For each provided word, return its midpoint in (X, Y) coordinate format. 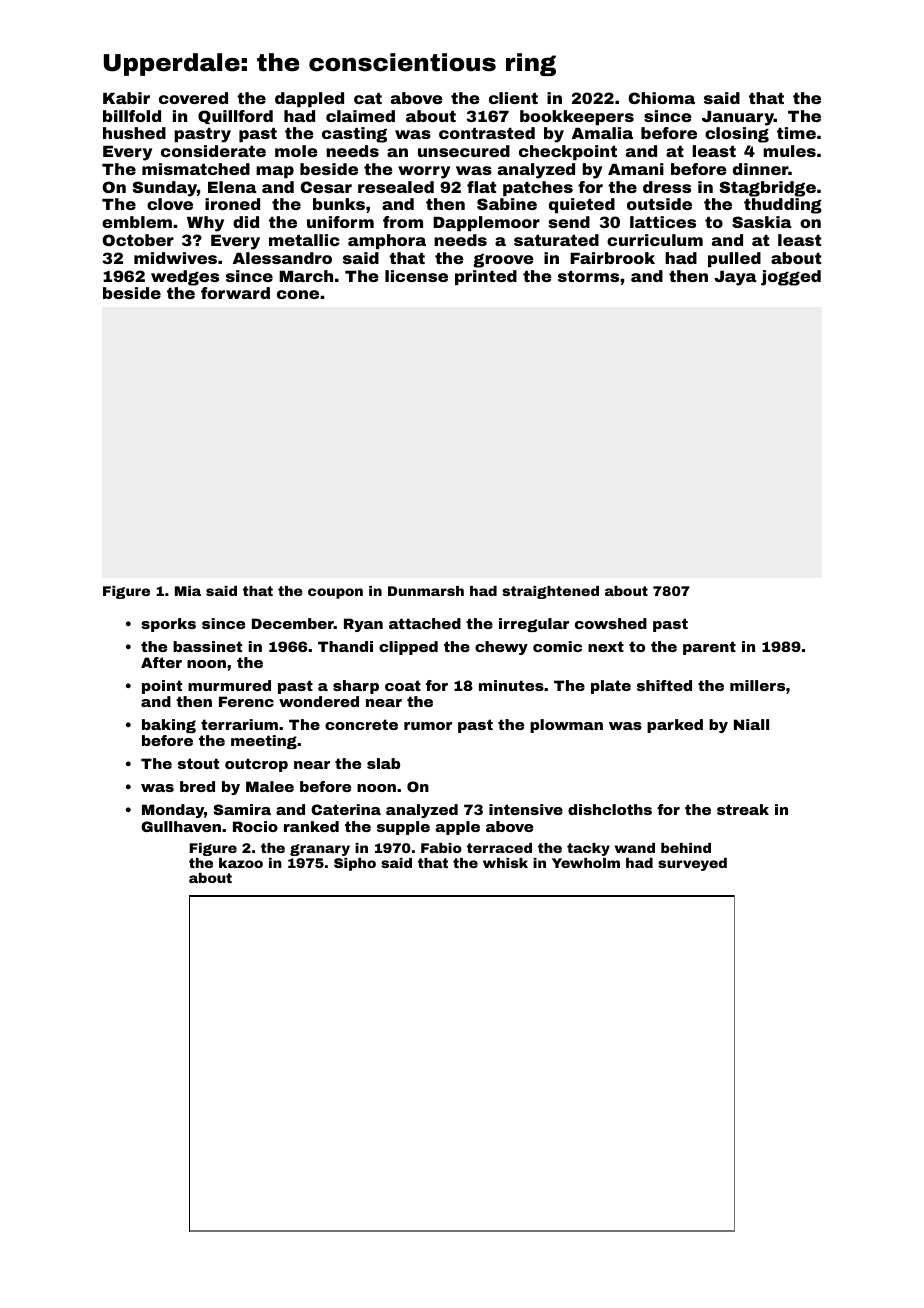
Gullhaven (181, 826)
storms (588, 276)
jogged (791, 278)
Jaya (735, 278)
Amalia (602, 133)
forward (235, 293)
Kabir (126, 98)
